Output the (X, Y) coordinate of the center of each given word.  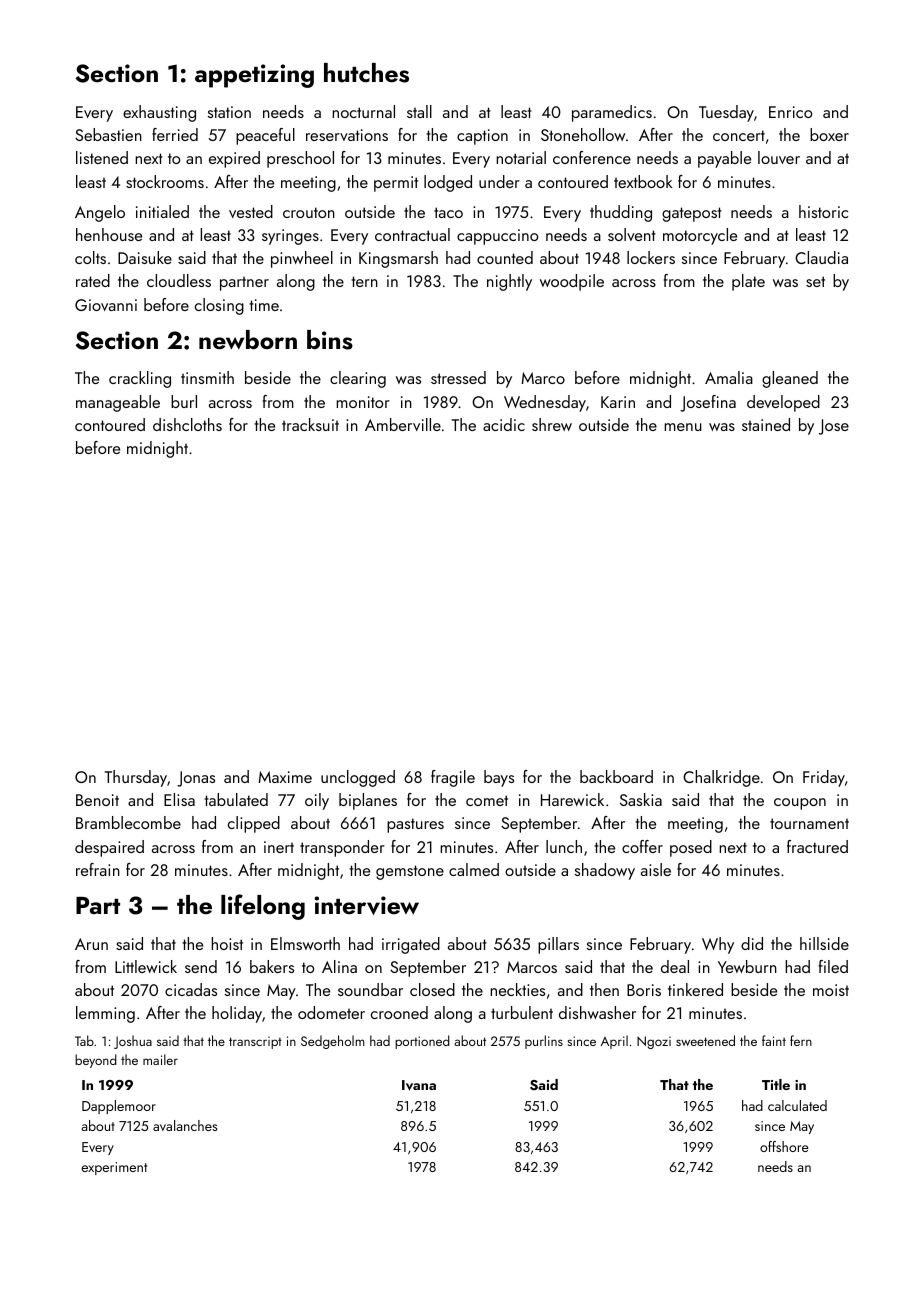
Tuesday (726, 113)
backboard (616, 776)
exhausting (159, 113)
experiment (114, 1168)
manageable (118, 403)
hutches (366, 73)
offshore (784, 1146)
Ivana (419, 1085)
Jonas (196, 779)
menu (683, 427)
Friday (824, 778)
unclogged (358, 778)
